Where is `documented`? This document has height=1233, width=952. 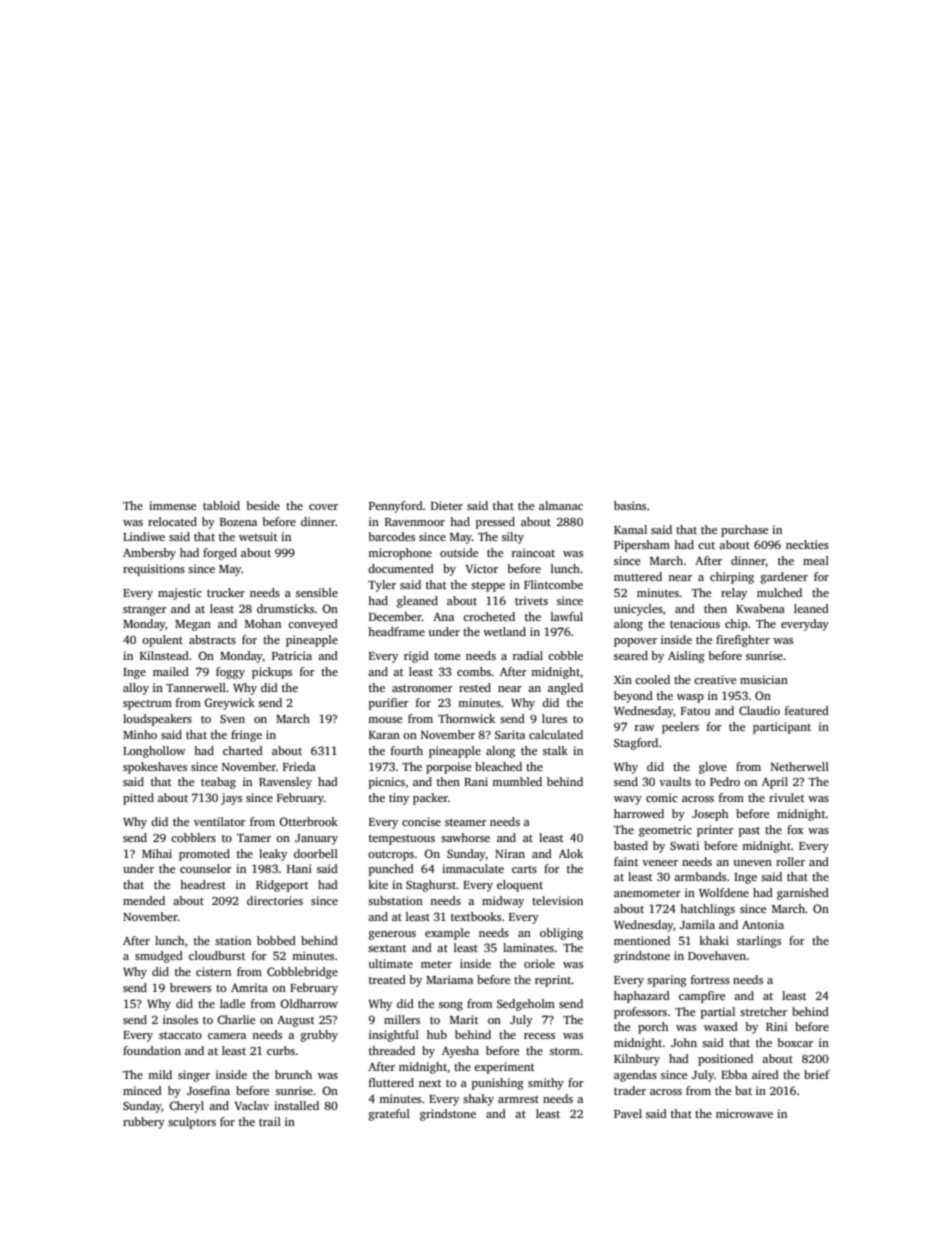
documented is located at coordinates (401, 568).
